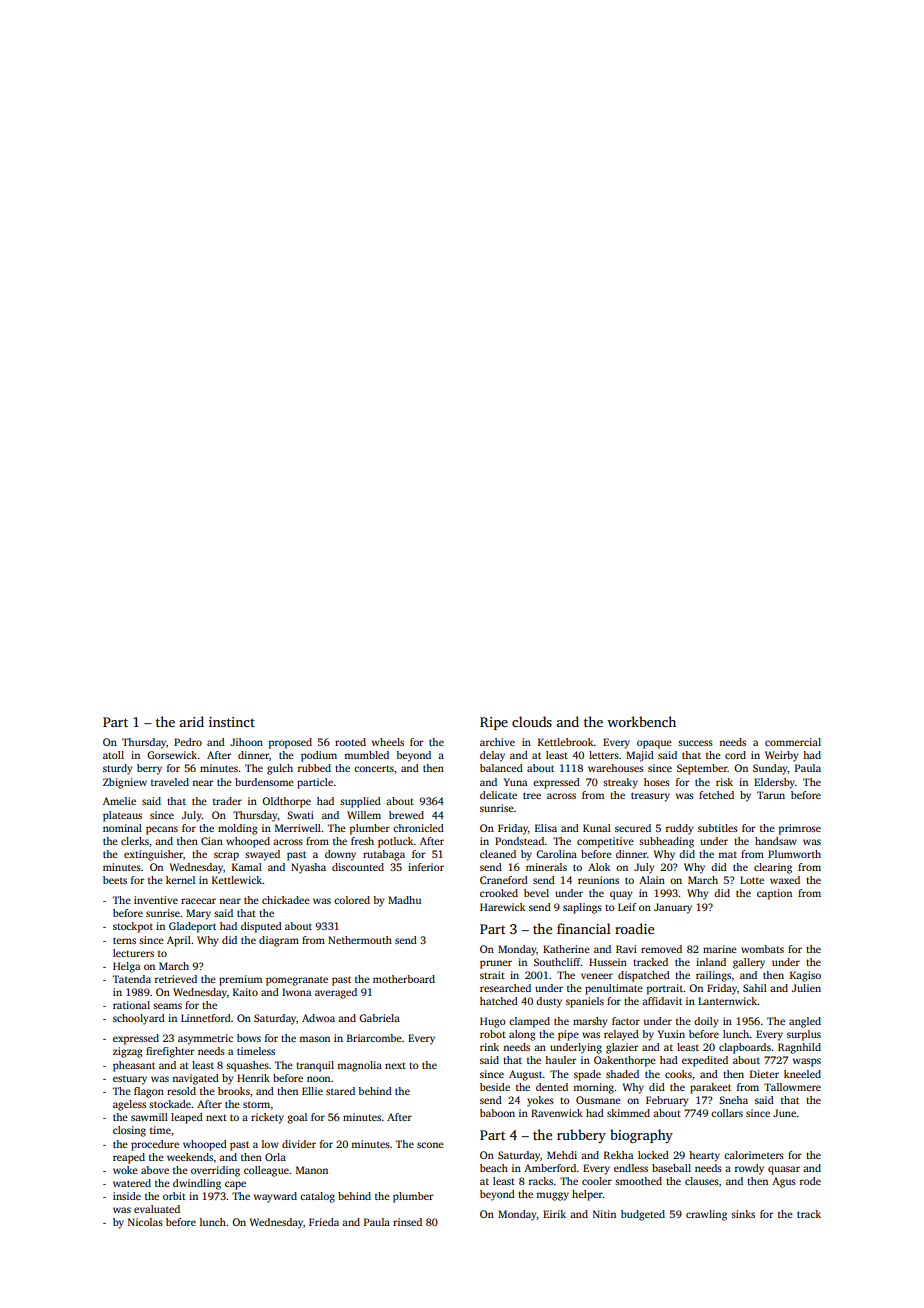 This document has height=1308, width=924. What do you see at coordinates (366, 755) in the document?
I see `mumbled` at bounding box center [366, 755].
